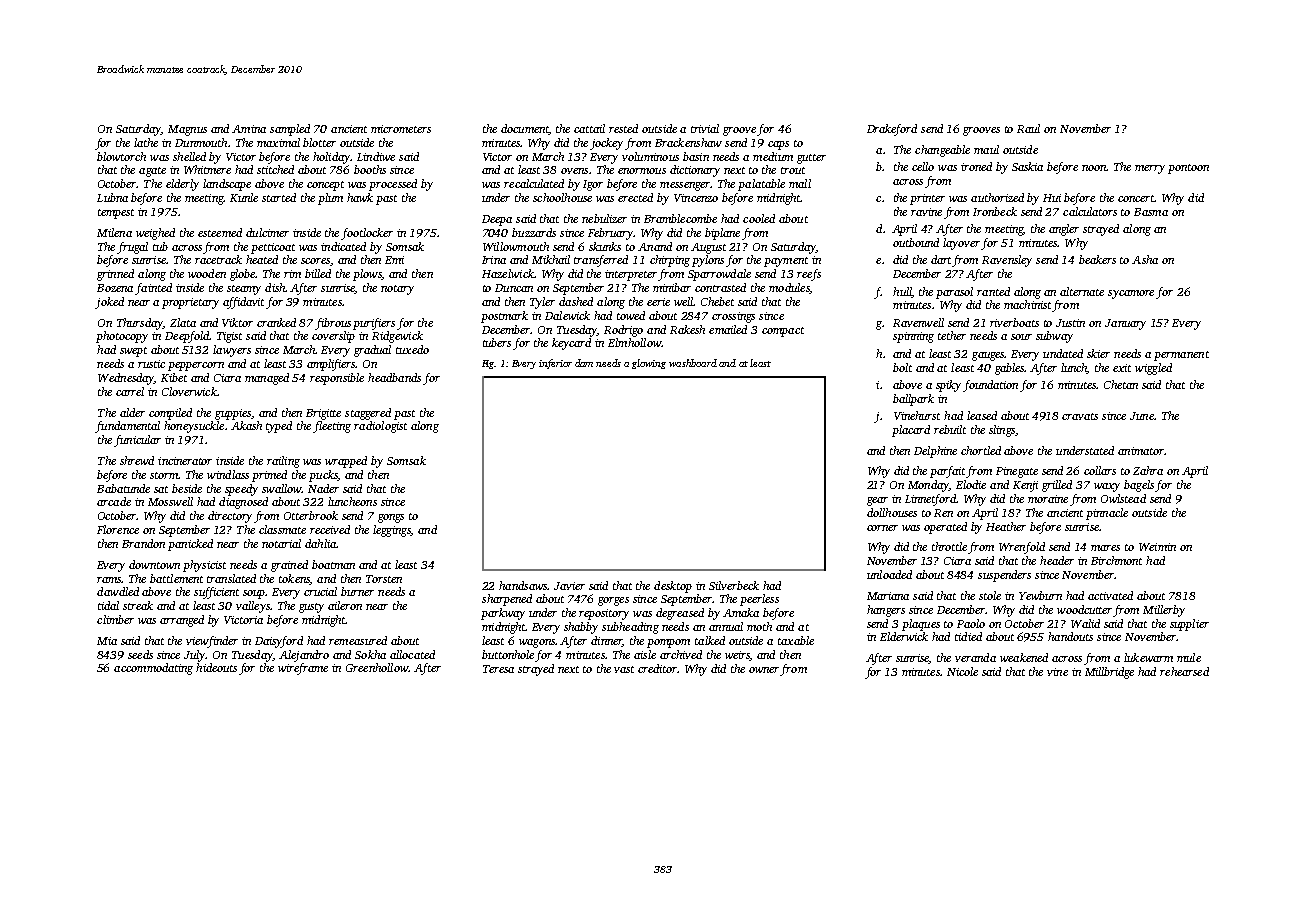 The image size is (1308, 924). I want to click on compact, so click(783, 332).
